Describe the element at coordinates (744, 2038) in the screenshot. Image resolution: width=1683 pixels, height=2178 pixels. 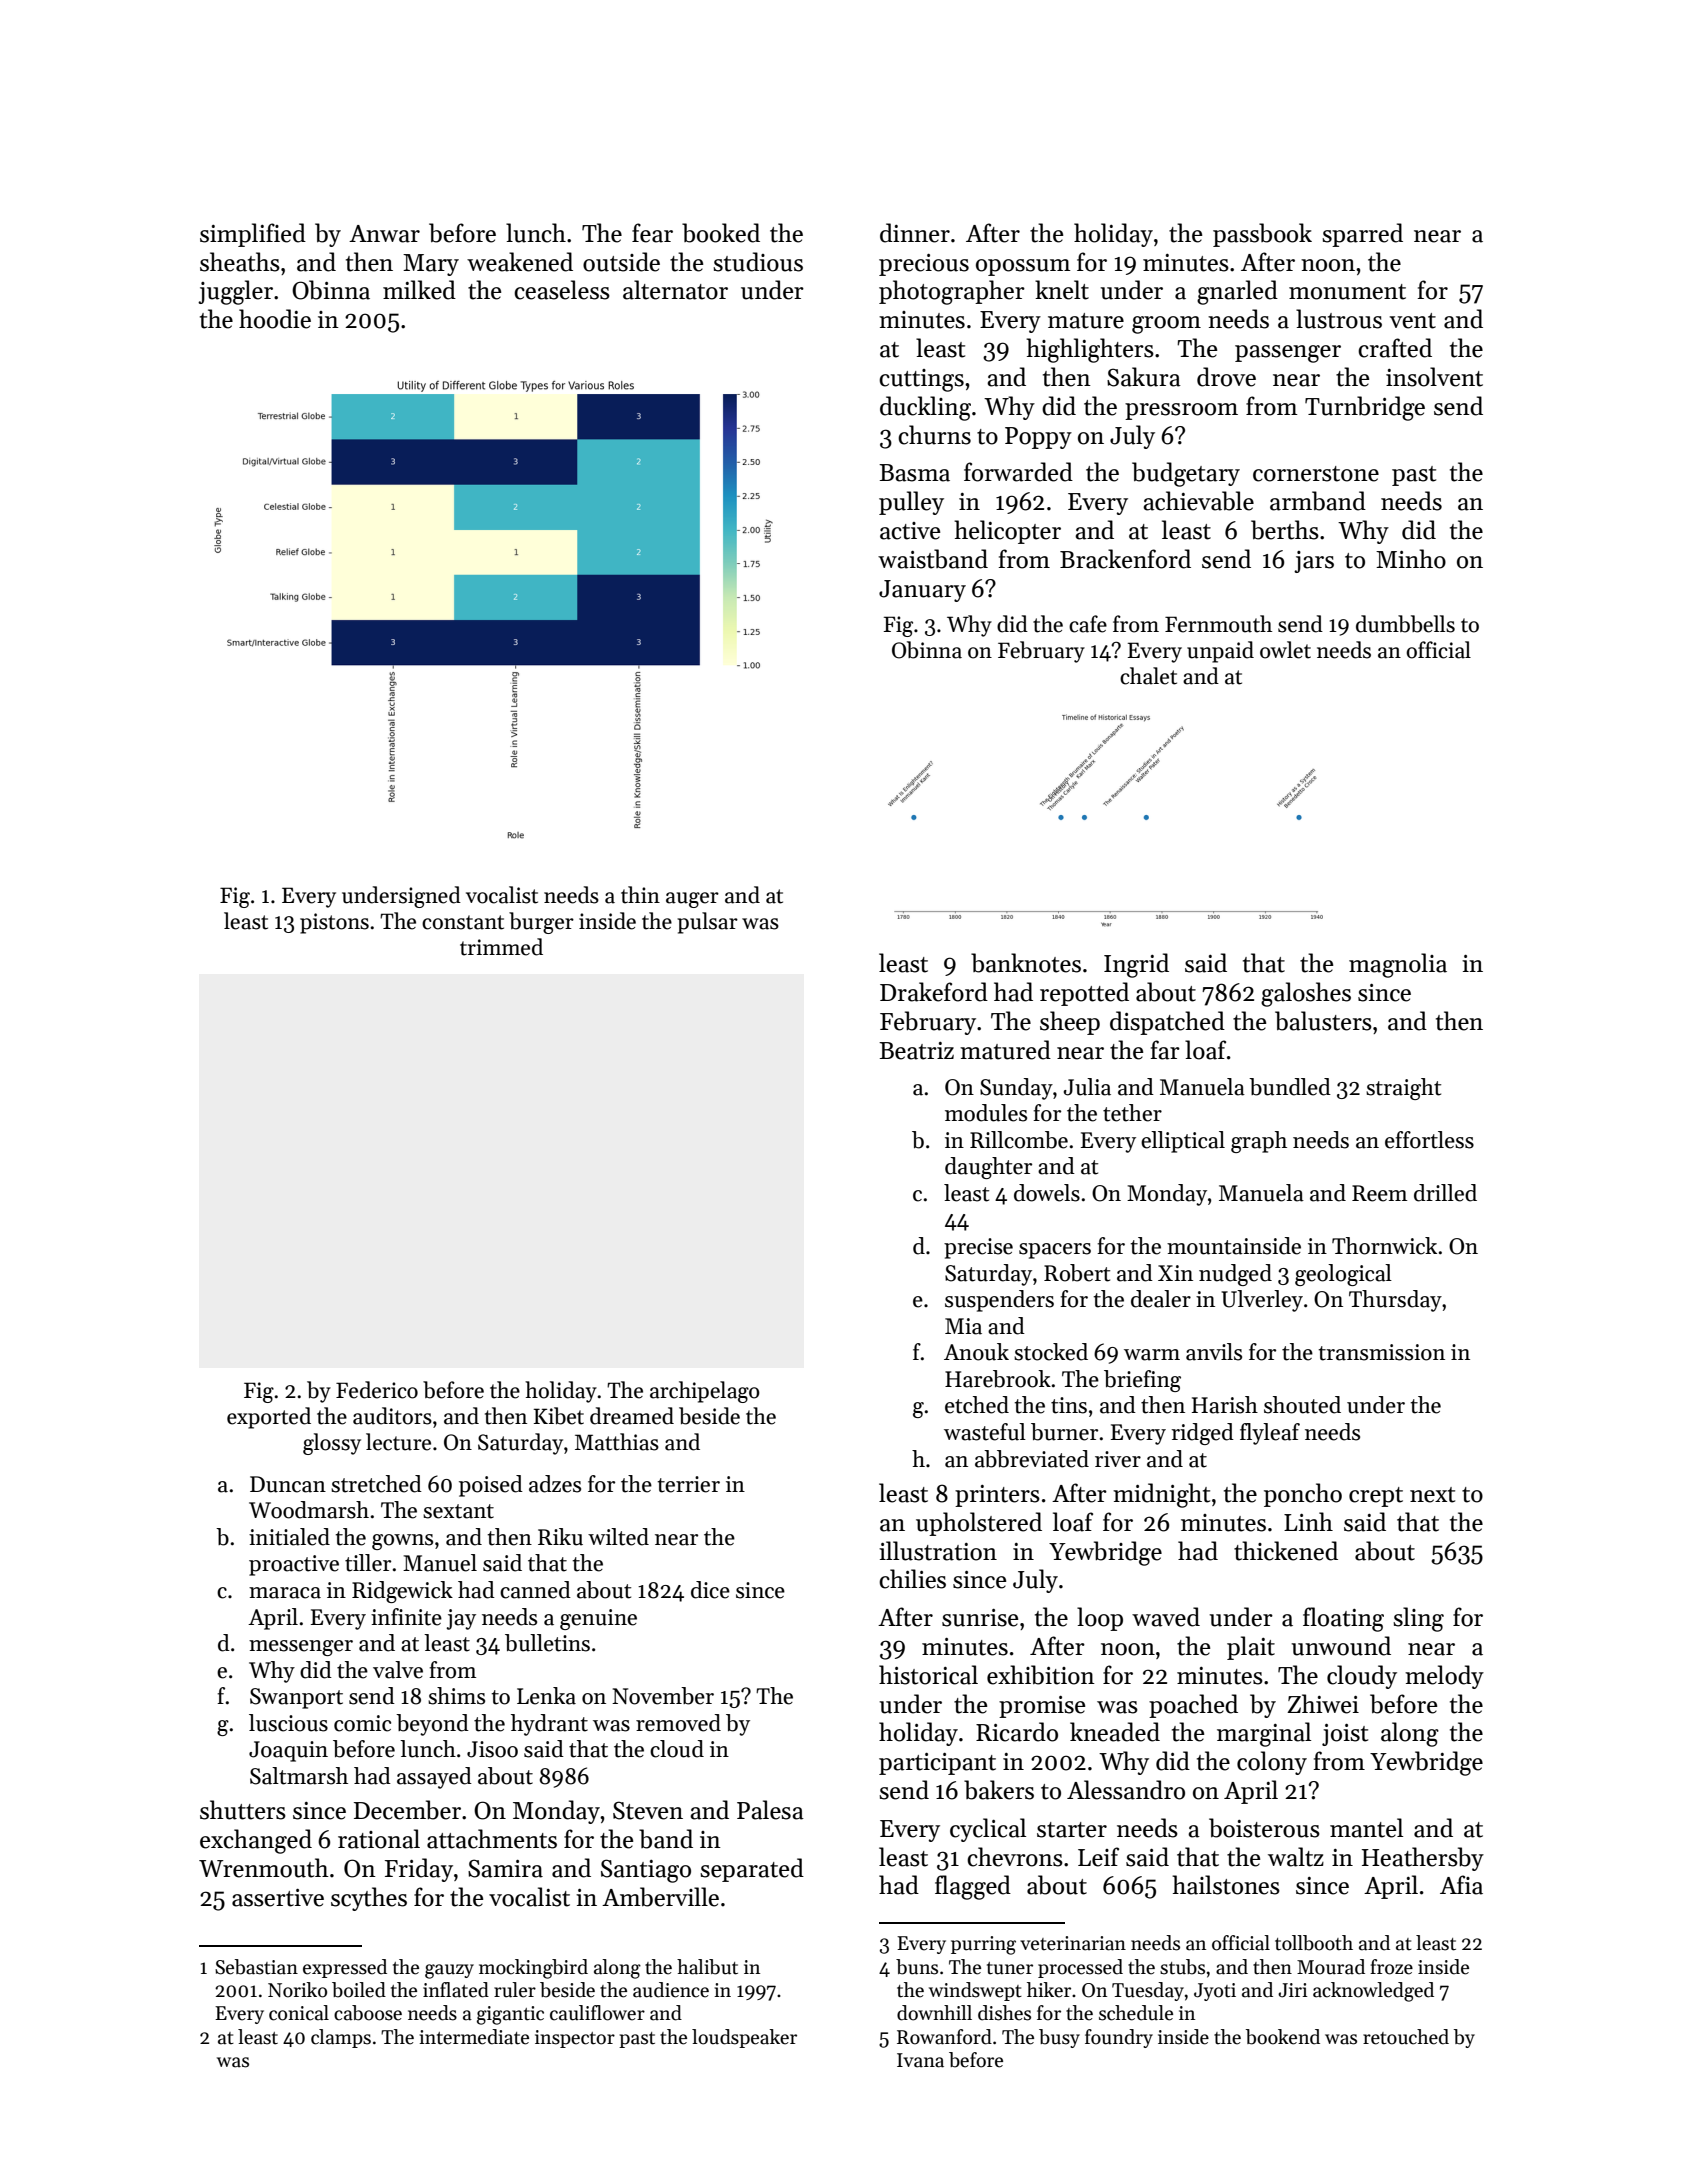
I see `loudspeaker` at that location.
